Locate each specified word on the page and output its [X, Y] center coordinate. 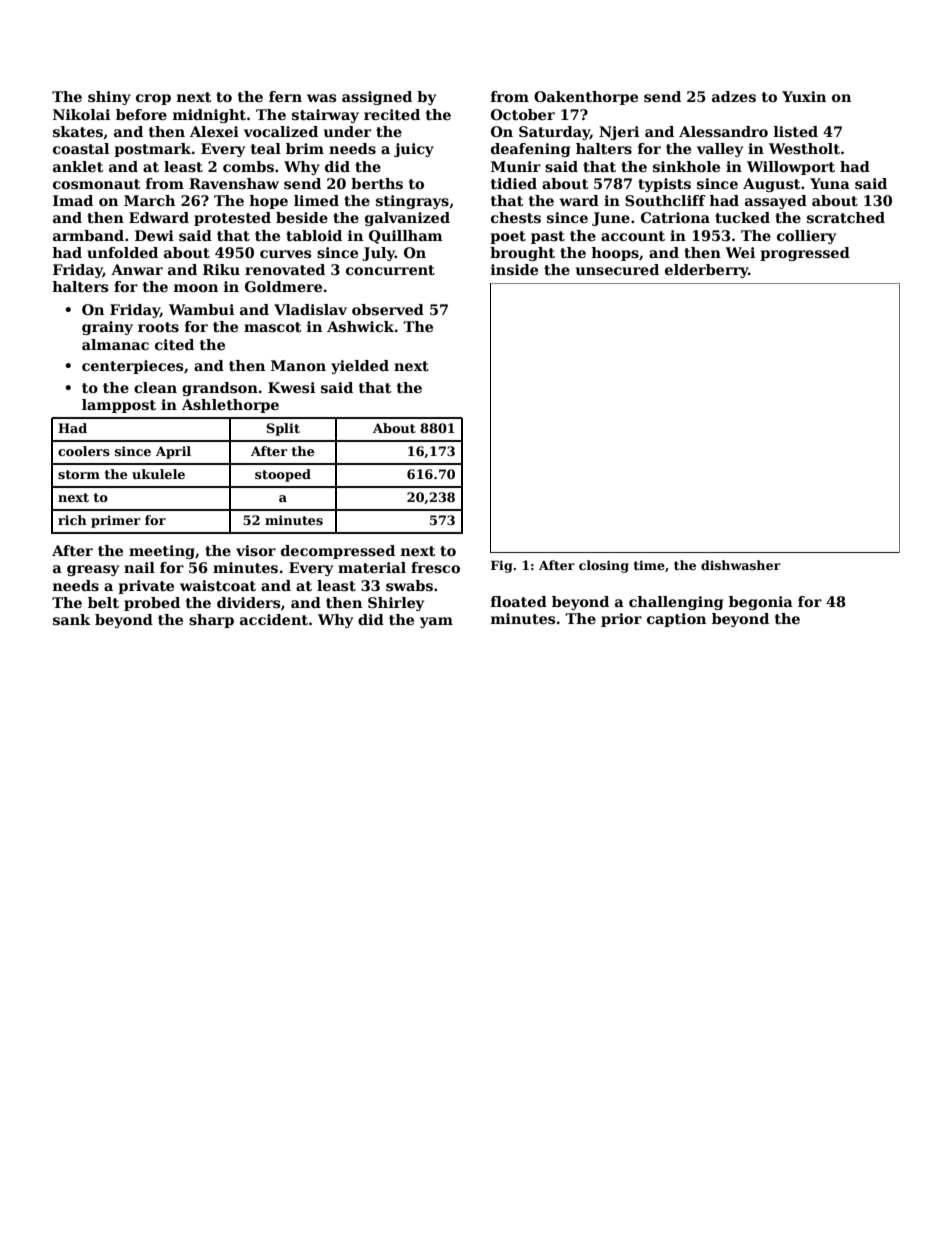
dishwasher [741, 565]
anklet [78, 166]
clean [155, 387]
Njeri [619, 133]
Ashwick [360, 326]
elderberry [707, 271]
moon [196, 288]
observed [388, 309]
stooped [283, 475]
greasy [93, 570]
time [649, 565]
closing [604, 566]
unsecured [617, 269]
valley [720, 150]
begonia [761, 603]
